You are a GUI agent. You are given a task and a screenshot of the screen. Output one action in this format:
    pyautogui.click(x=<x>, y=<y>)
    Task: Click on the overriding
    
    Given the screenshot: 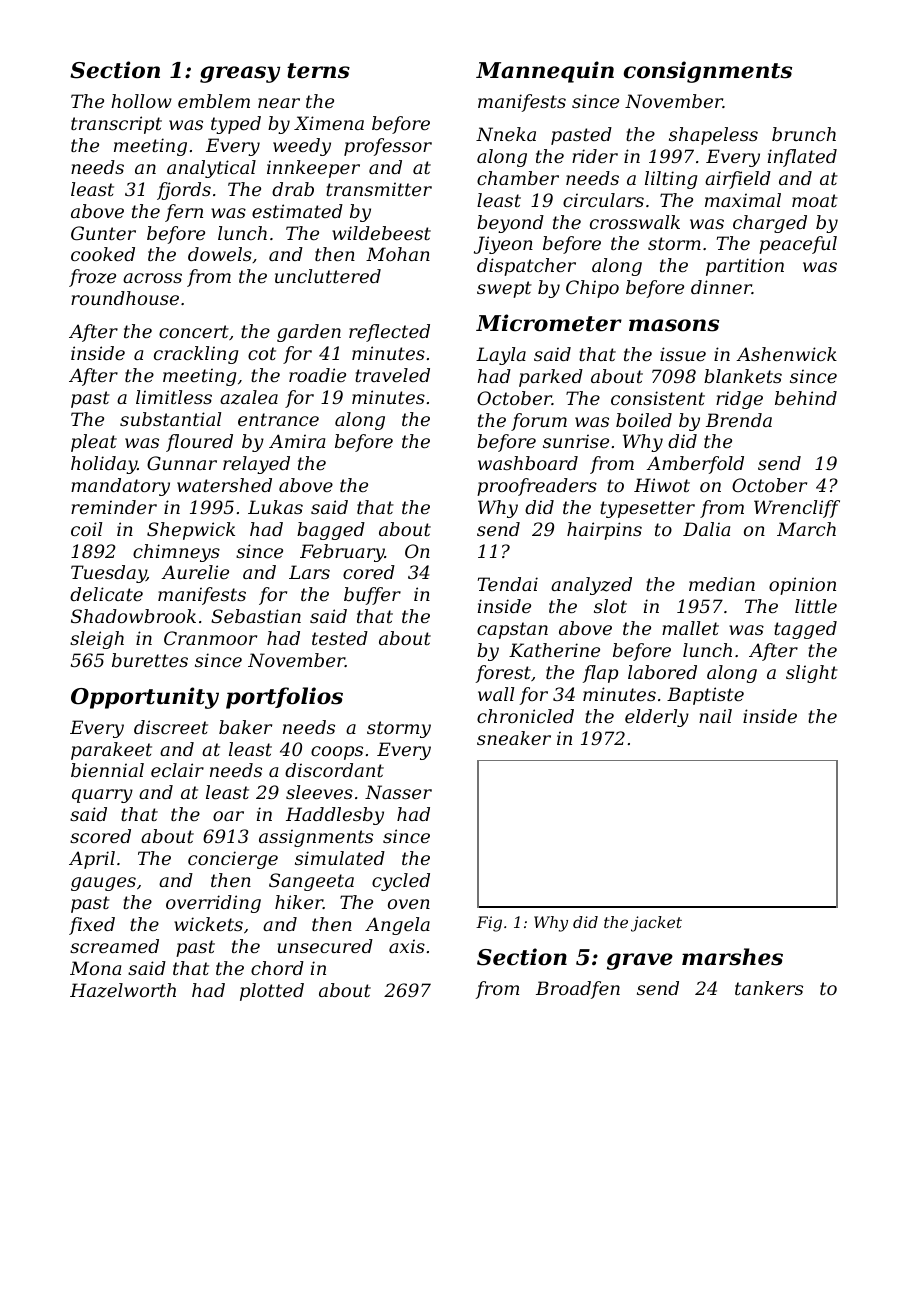 What is the action you would take?
    pyautogui.click(x=213, y=904)
